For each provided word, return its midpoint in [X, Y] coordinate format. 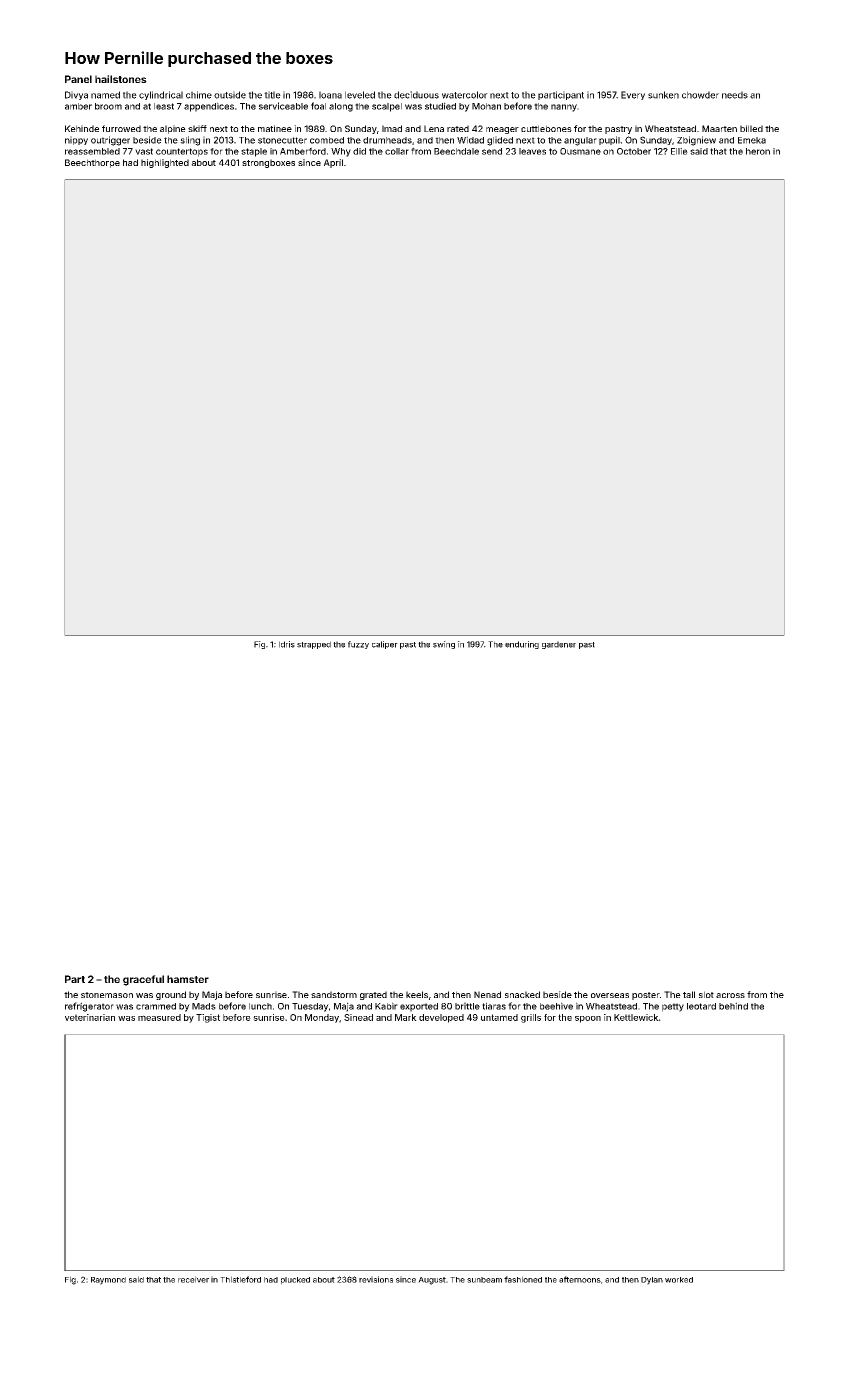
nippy [76, 140]
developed [441, 1018]
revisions [376, 1279]
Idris [287, 644]
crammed [156, 1006]
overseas [610, 995]
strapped [314, 645]
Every [633, 95]
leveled [360, 95]
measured [159, 1017]
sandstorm [334, 994]
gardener [559, 645]
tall [689, 994]
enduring [522, 645]
